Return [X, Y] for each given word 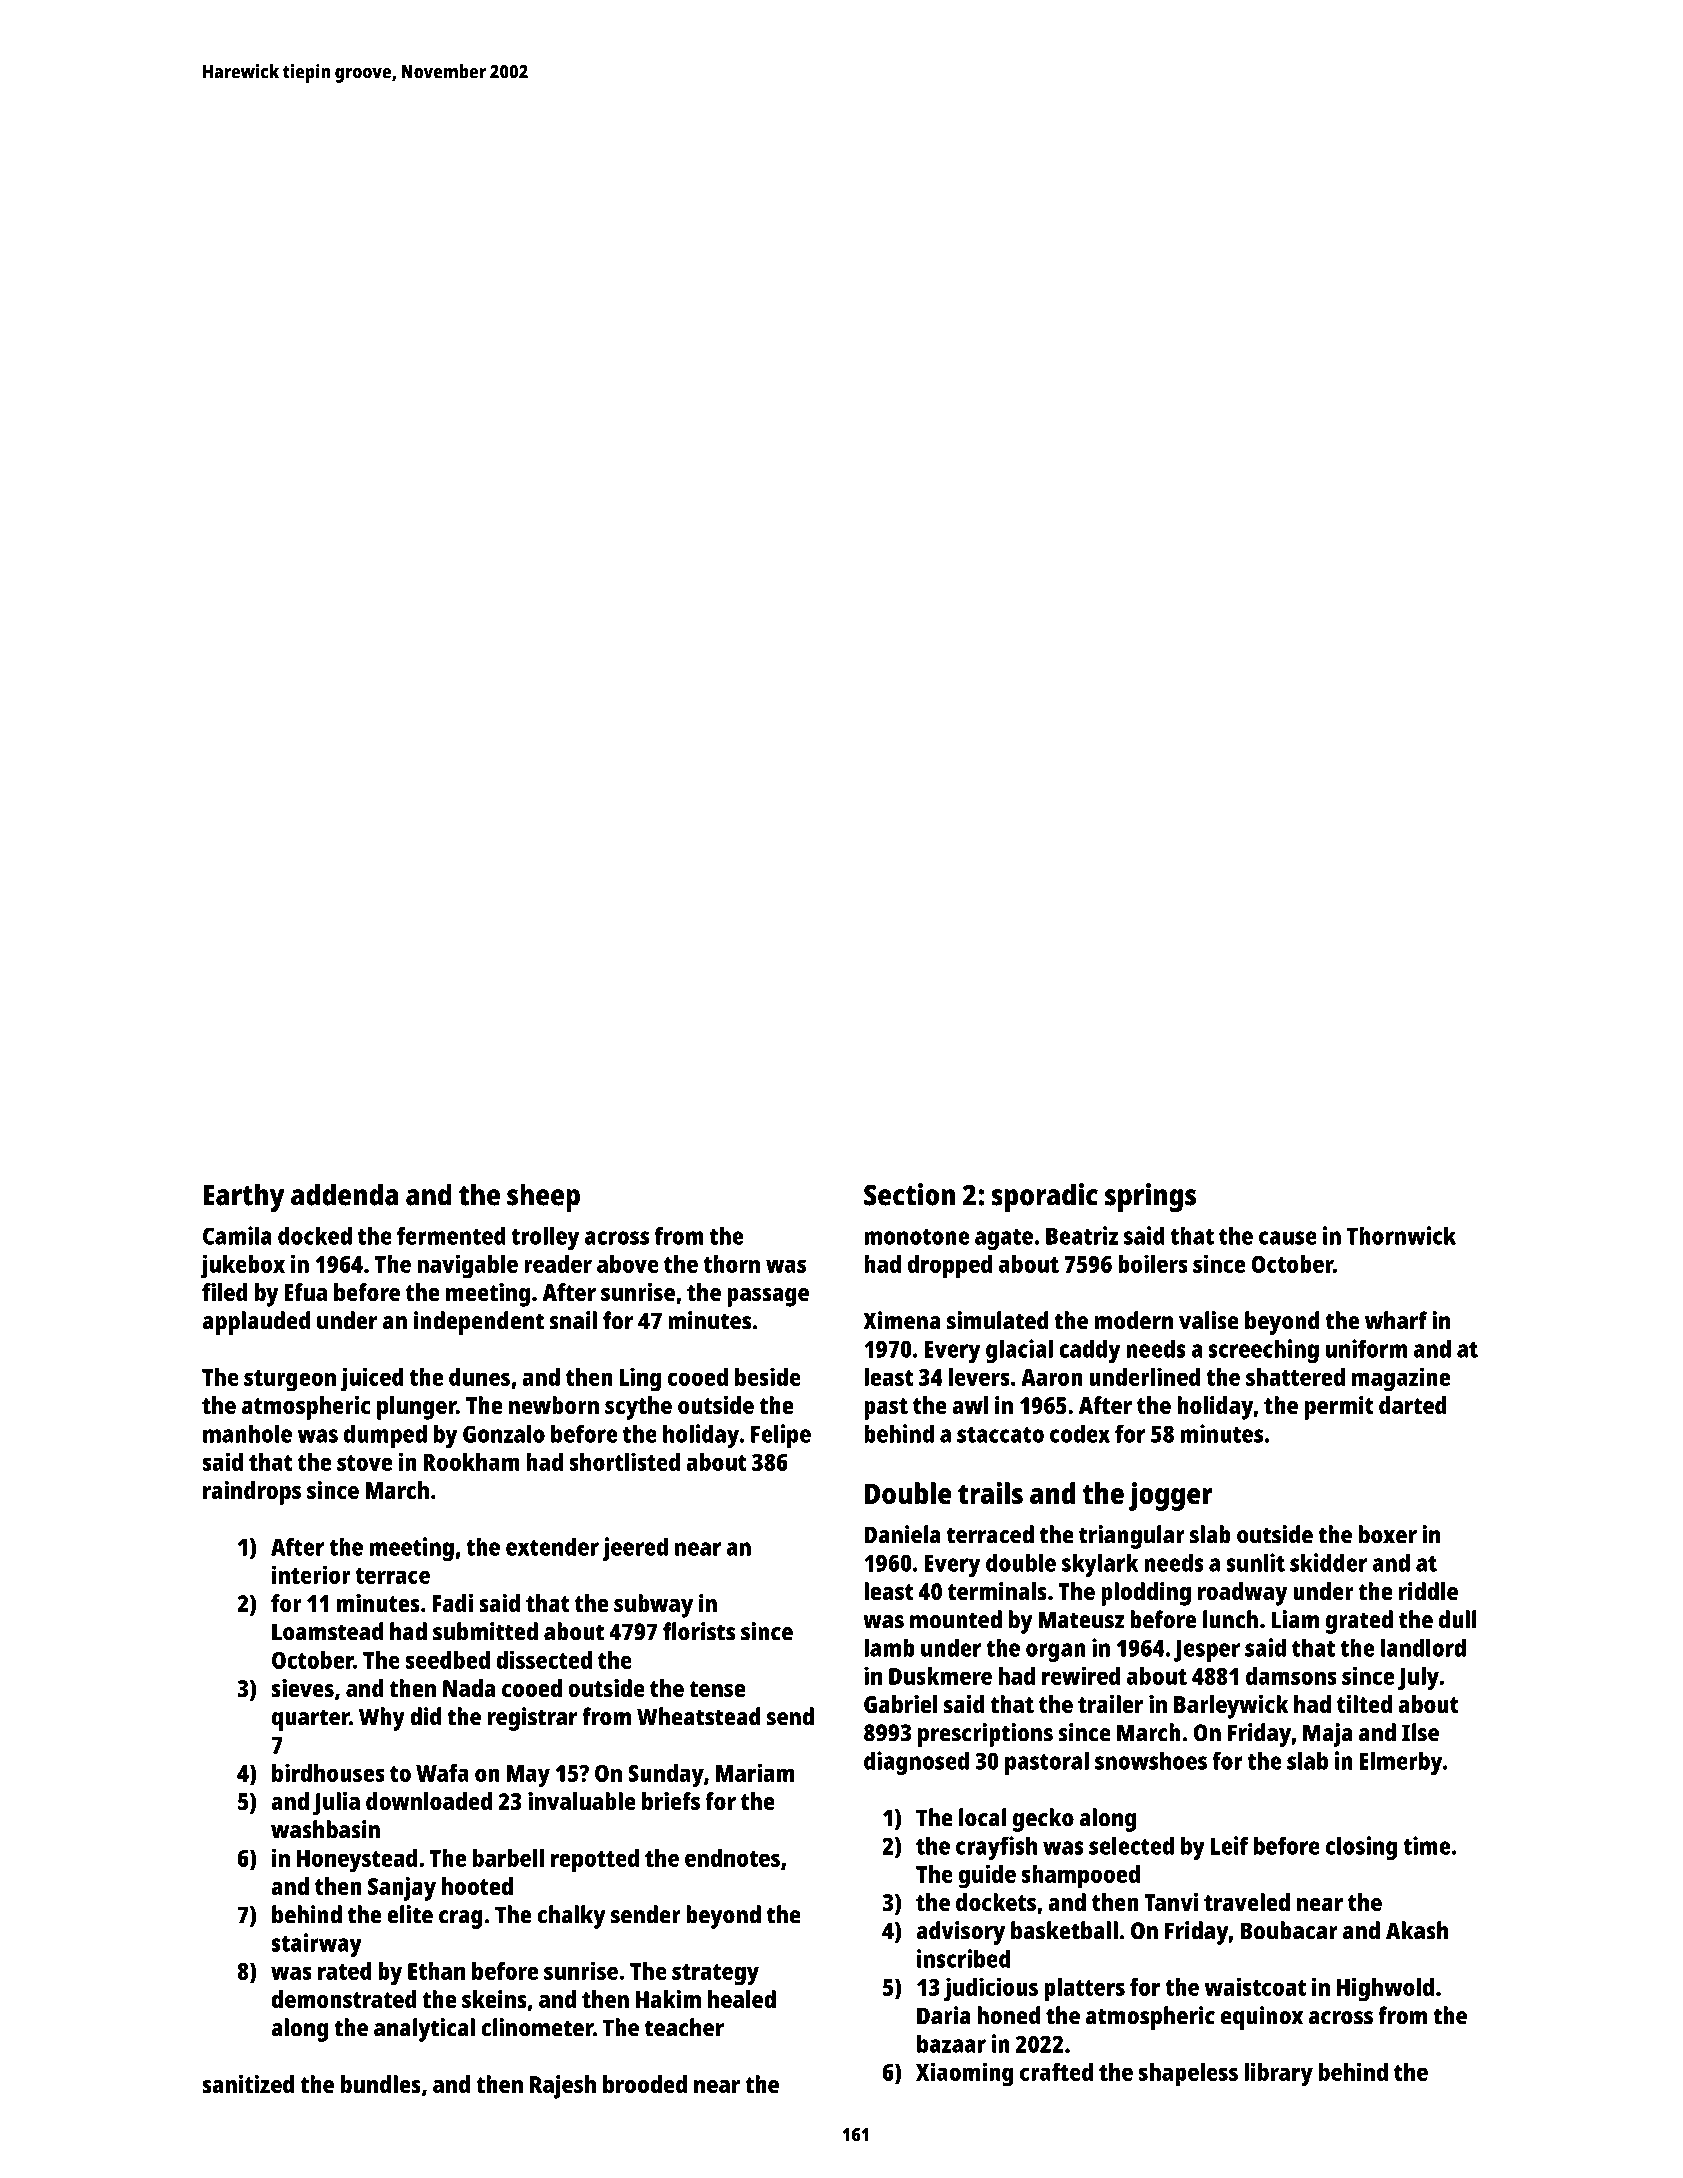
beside [768, 1376]
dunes [479, 1377]
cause [1288, 1238]
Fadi [452, 1603]
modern [1134, 1320]
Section [909, 1194]
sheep [543, 1197]
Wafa [442, 1773]
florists [699, 1631]
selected [1131, 1845]
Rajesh [563, 2087]
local [982, 1817]
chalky [571, 1917]
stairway [316, 1945]
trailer [1110, 1704]
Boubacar [1289, 1930]
